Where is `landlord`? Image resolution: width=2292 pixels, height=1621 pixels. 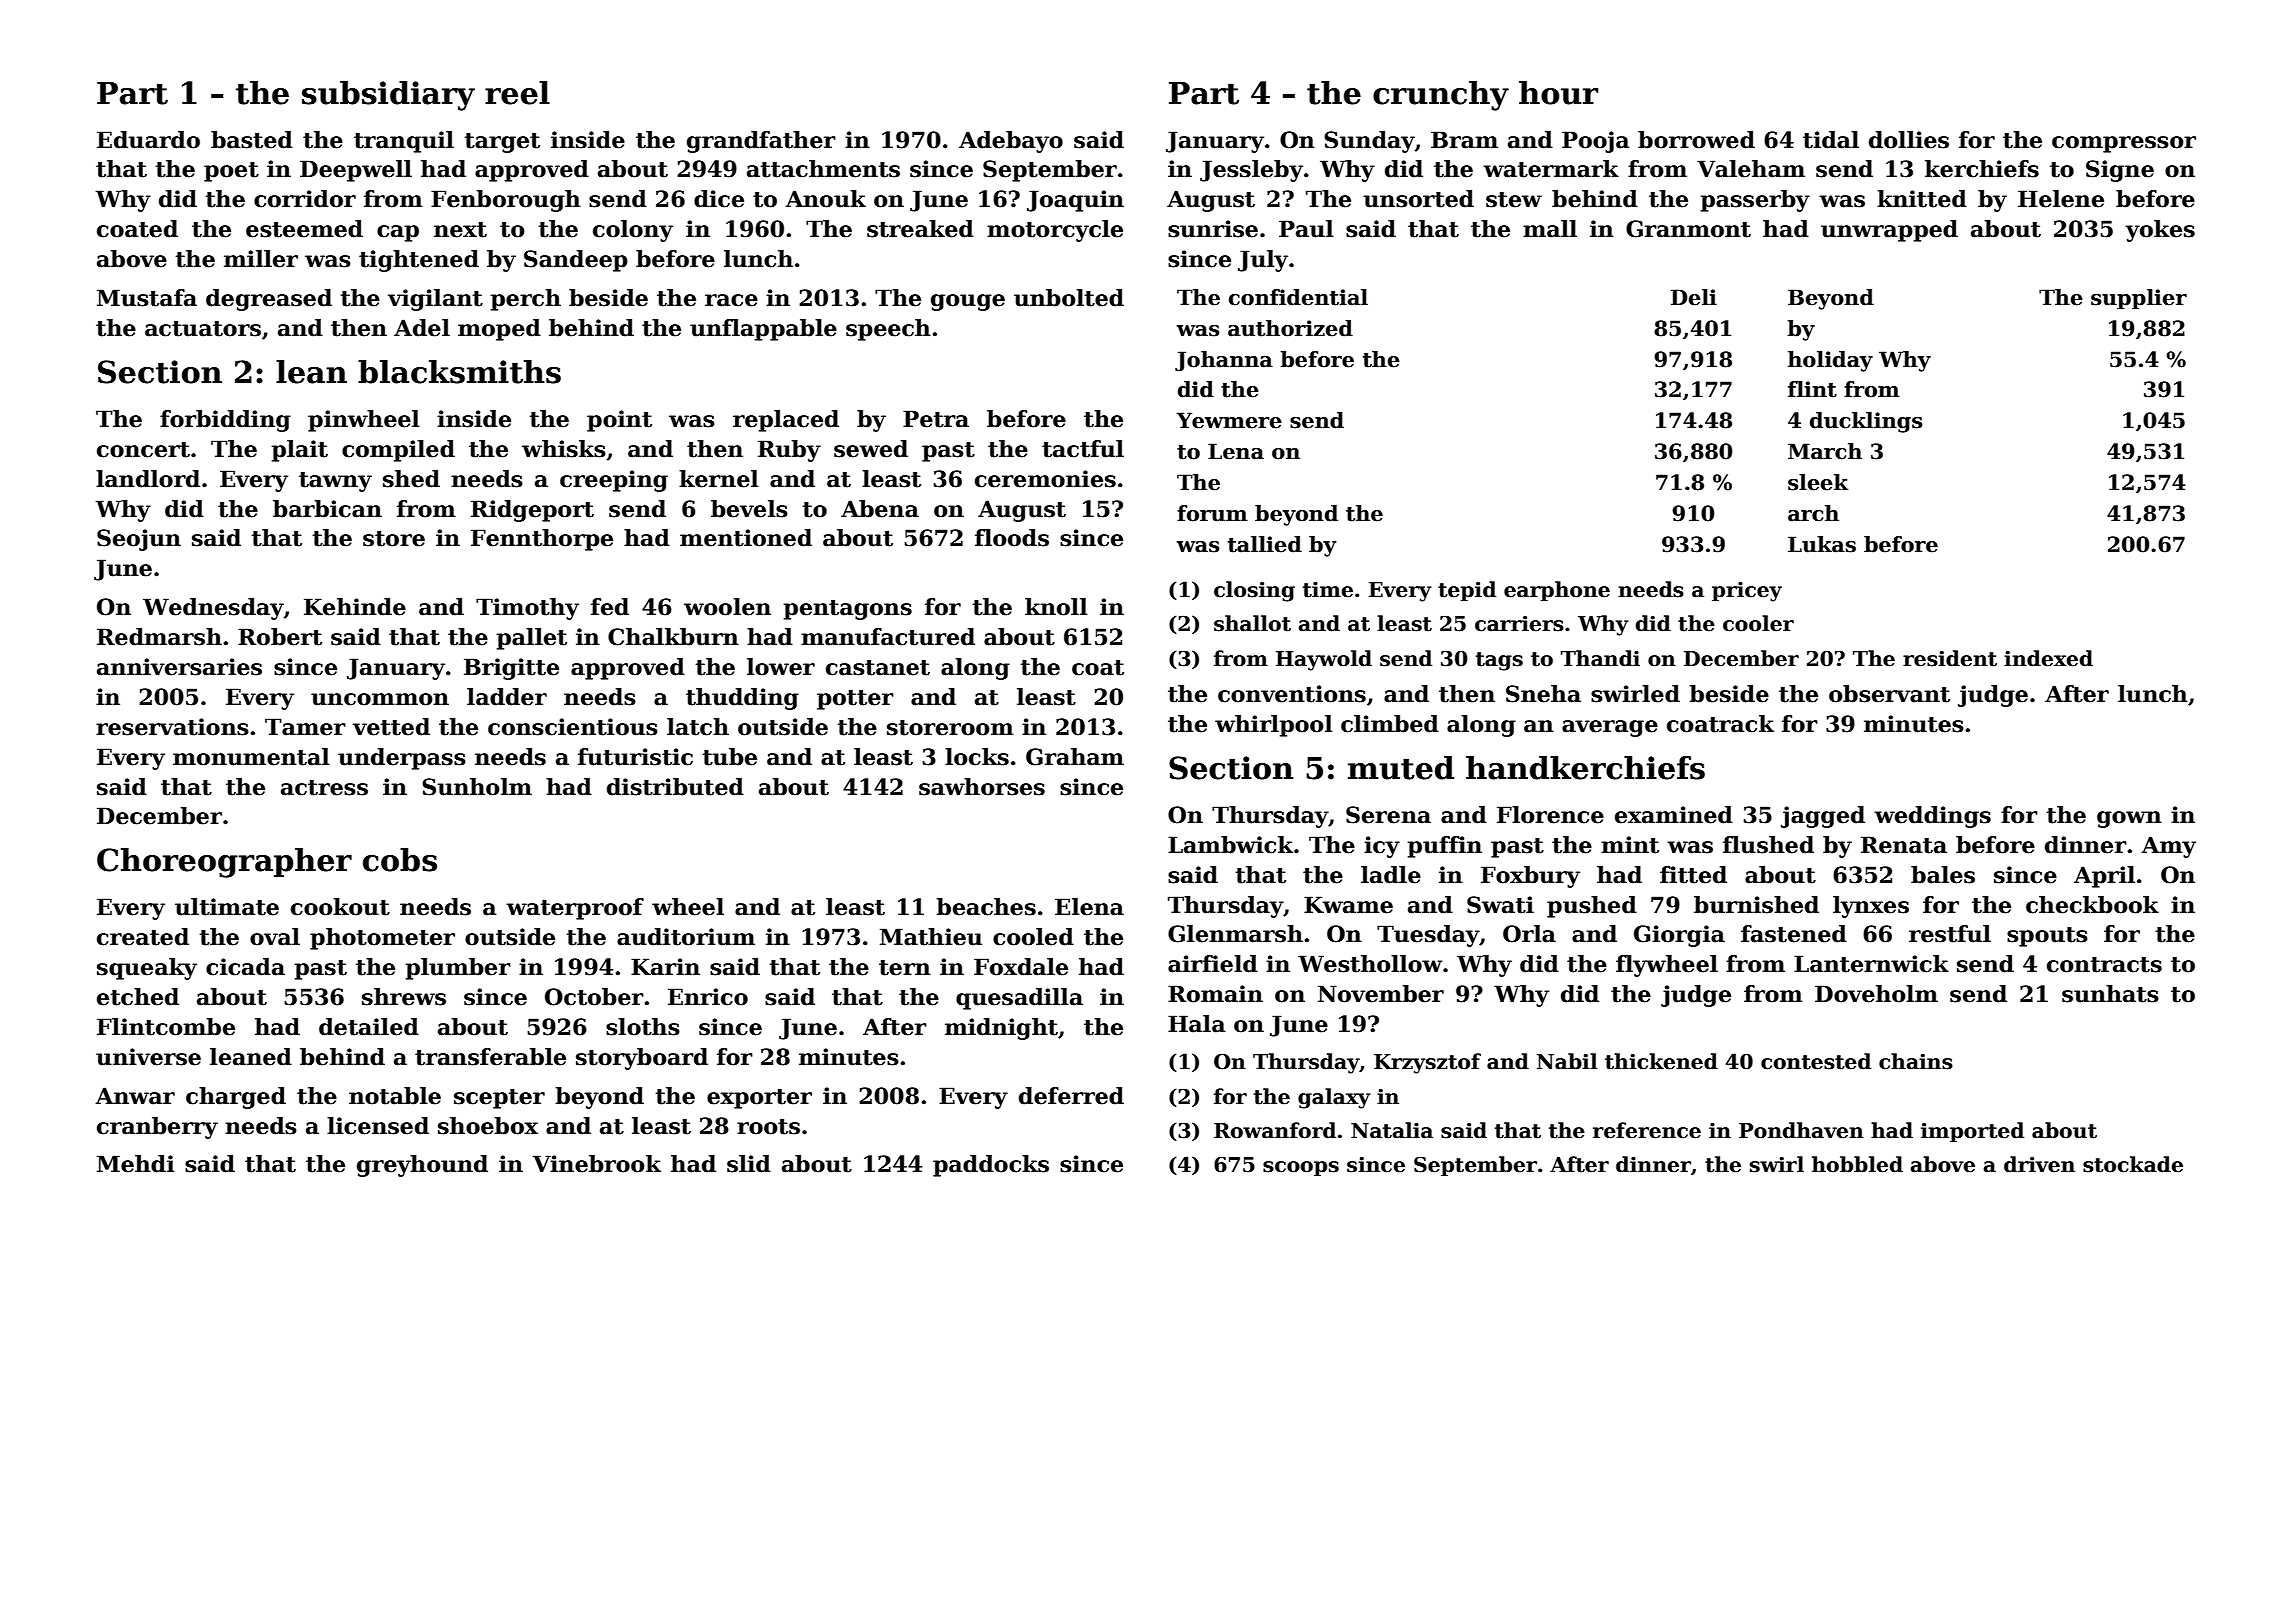
landlord is located at coordinates (148, 479).
